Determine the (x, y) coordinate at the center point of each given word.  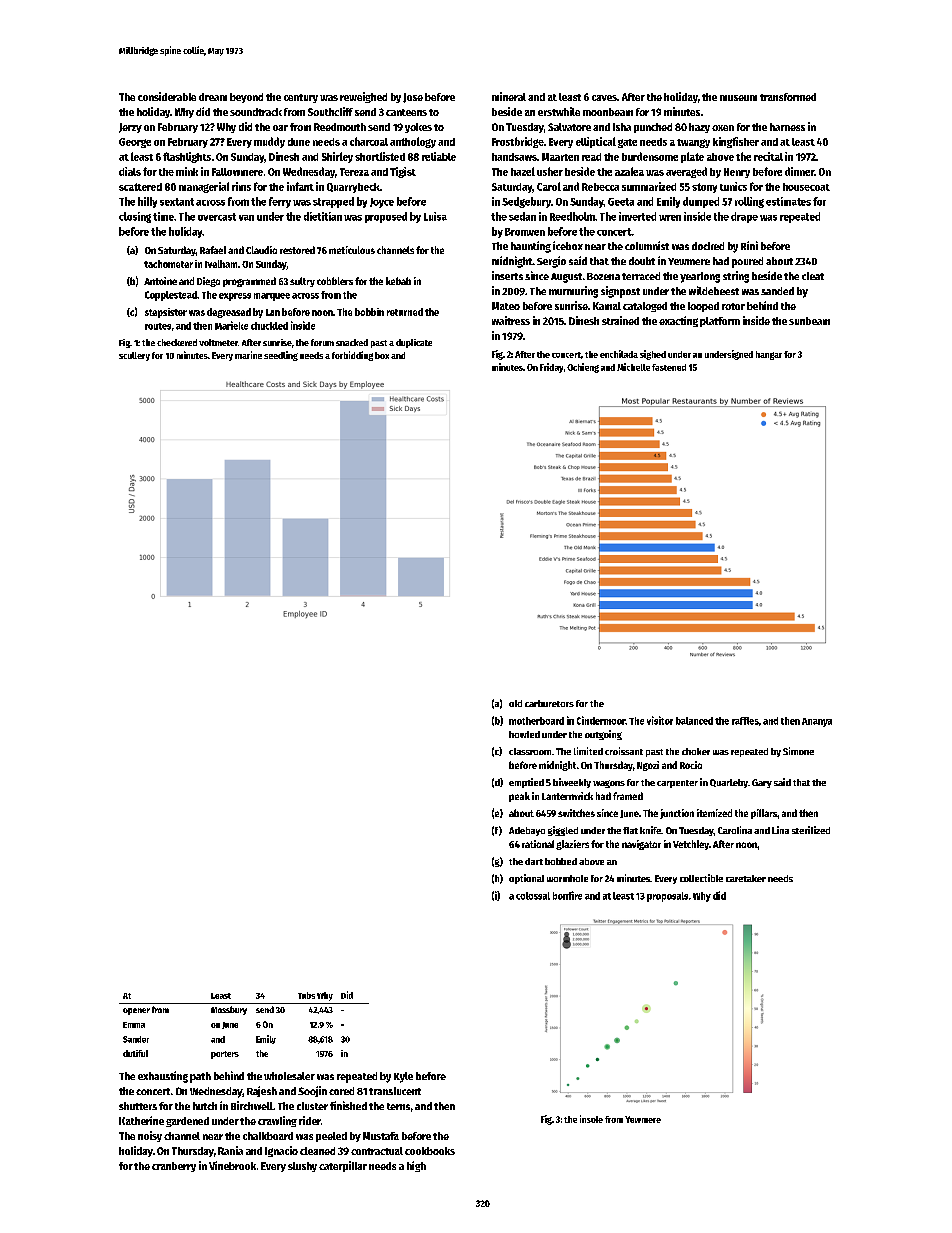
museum (738, 98)
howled (524, 734)
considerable (167, 96)
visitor (660, 720)
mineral (509, 96)
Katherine (141, 1120)
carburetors (549, 703)
